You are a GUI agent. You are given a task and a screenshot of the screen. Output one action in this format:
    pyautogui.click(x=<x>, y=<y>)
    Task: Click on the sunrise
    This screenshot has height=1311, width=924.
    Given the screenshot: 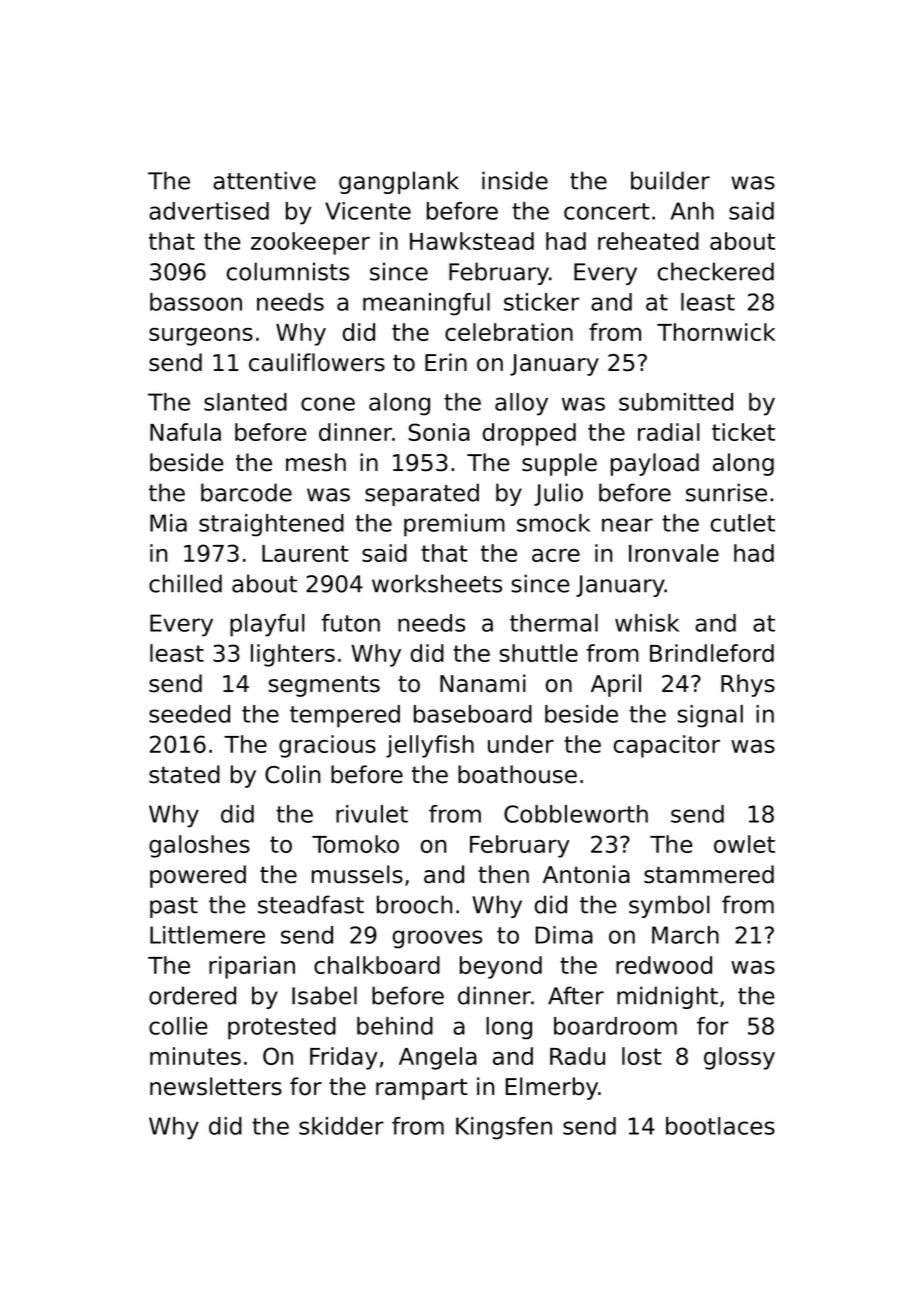 What is the action you would take?
    pyautogui.click(x=726, y=492)
